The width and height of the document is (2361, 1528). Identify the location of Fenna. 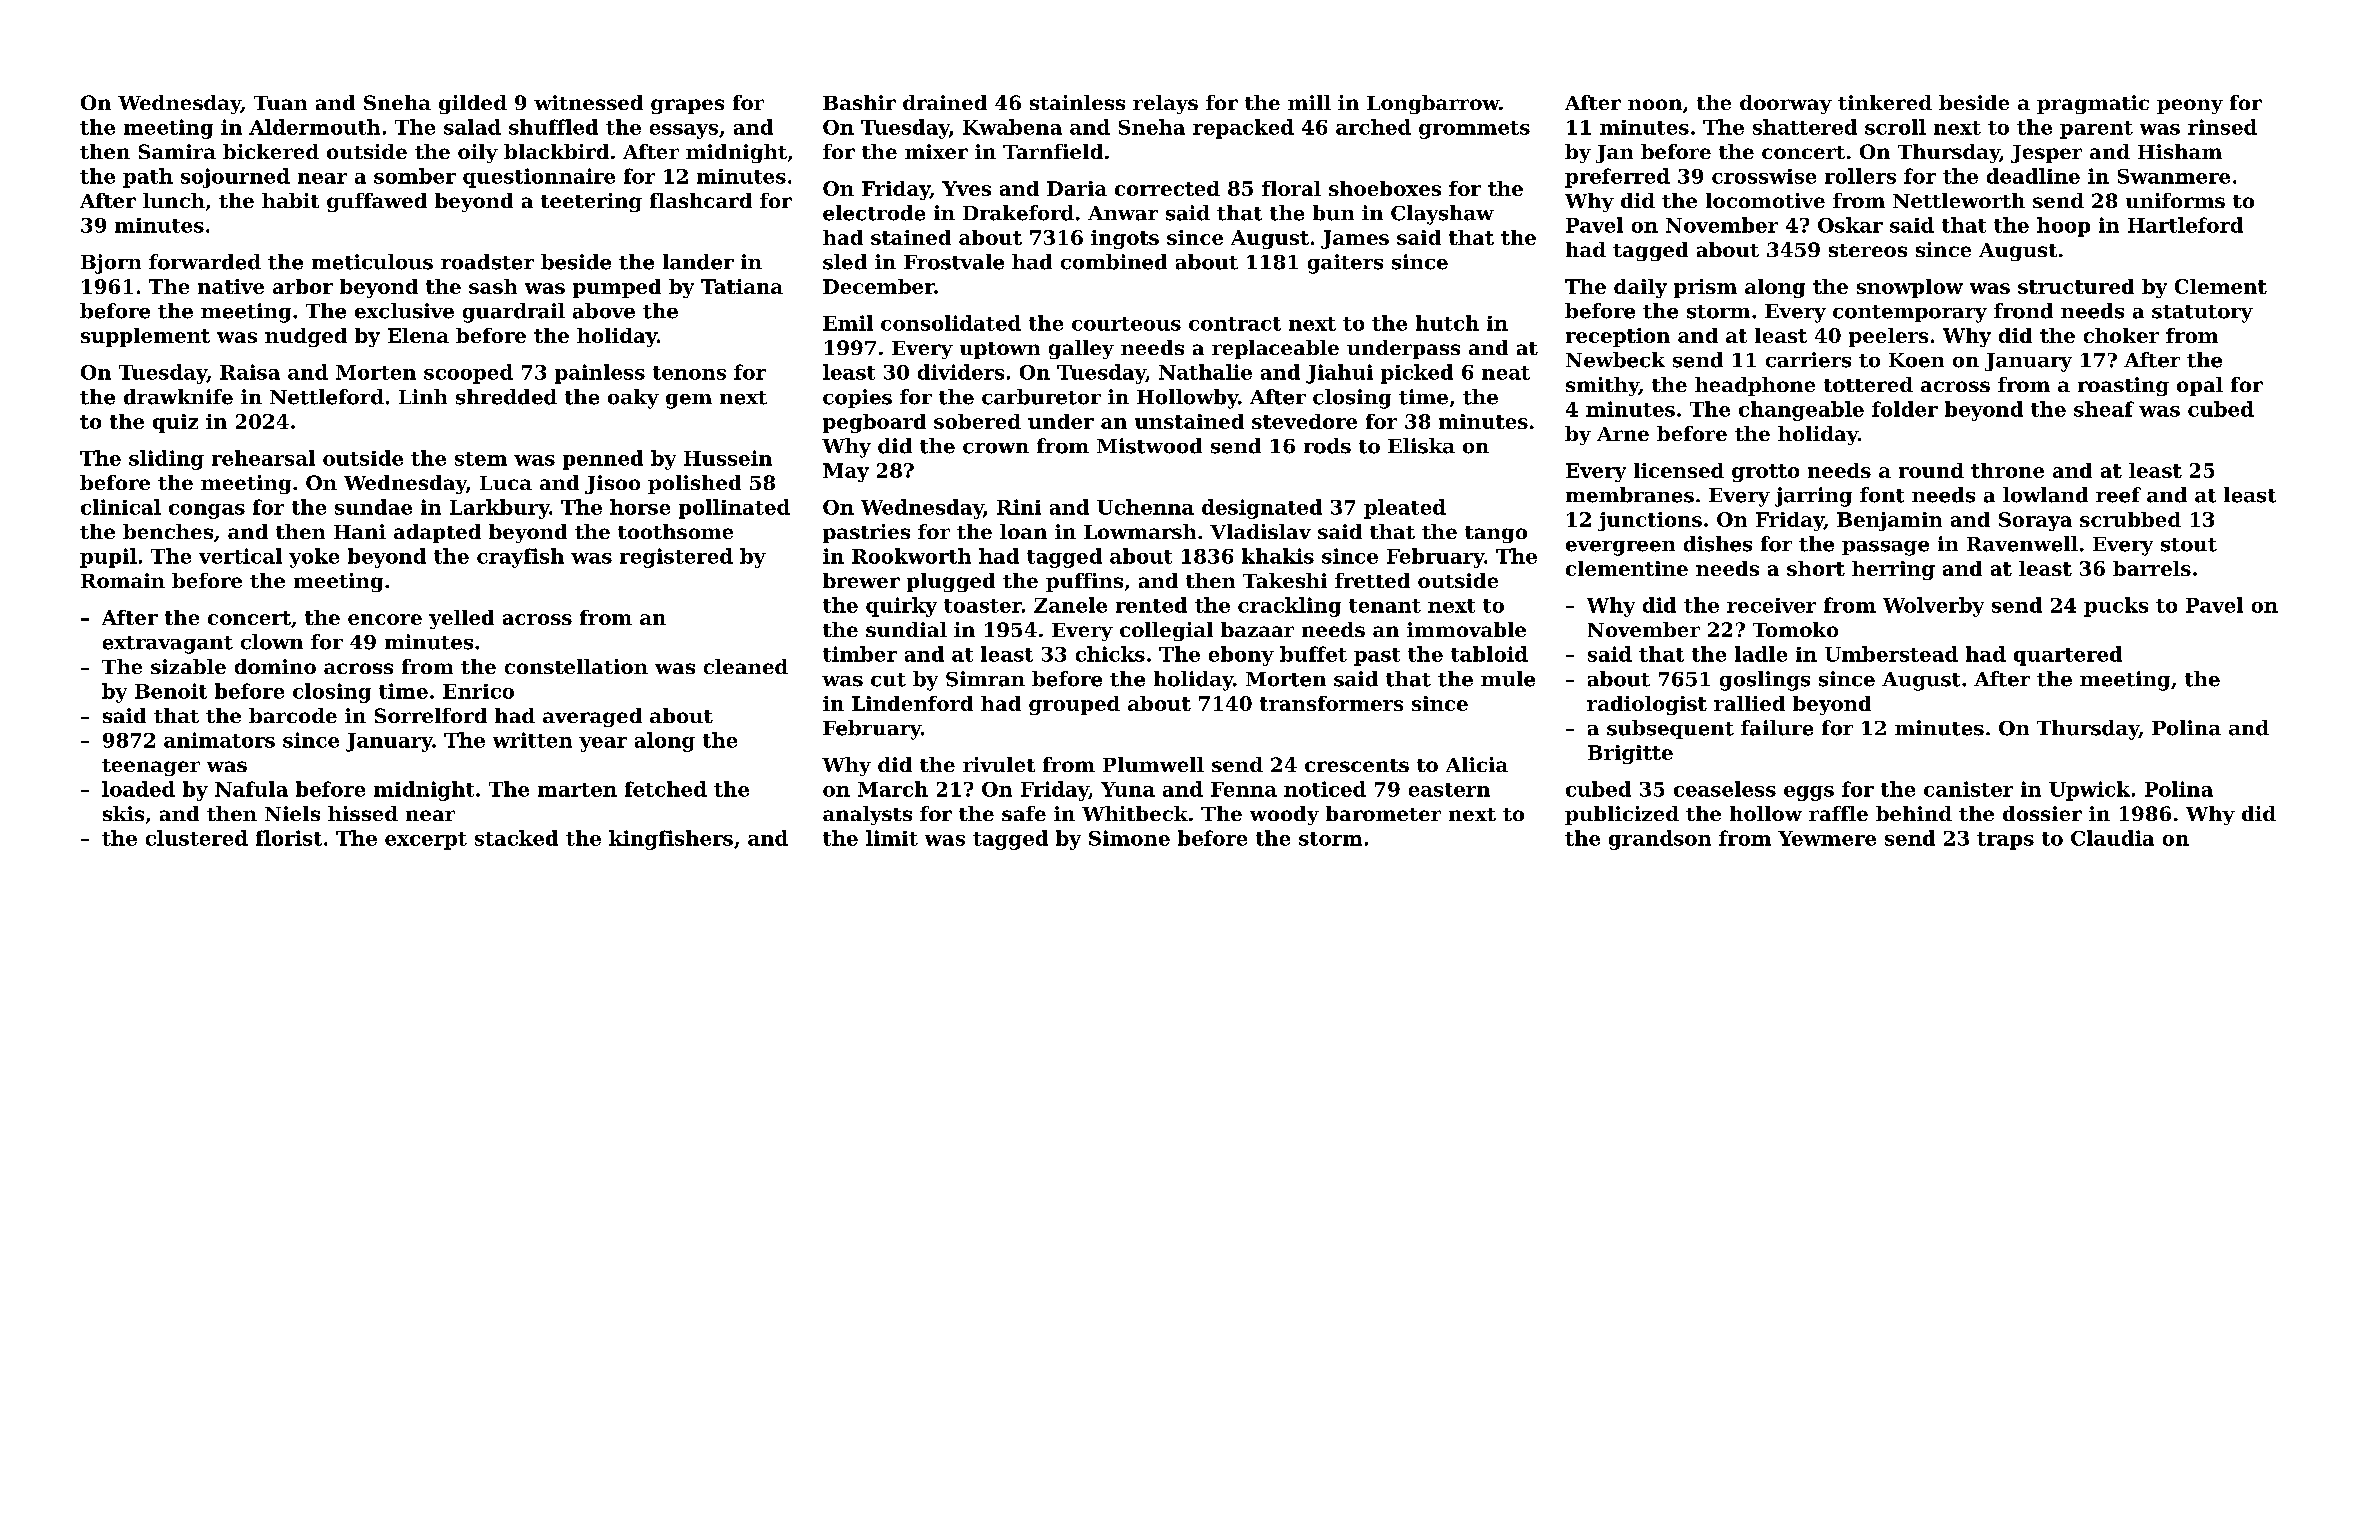
(1244, 789).
